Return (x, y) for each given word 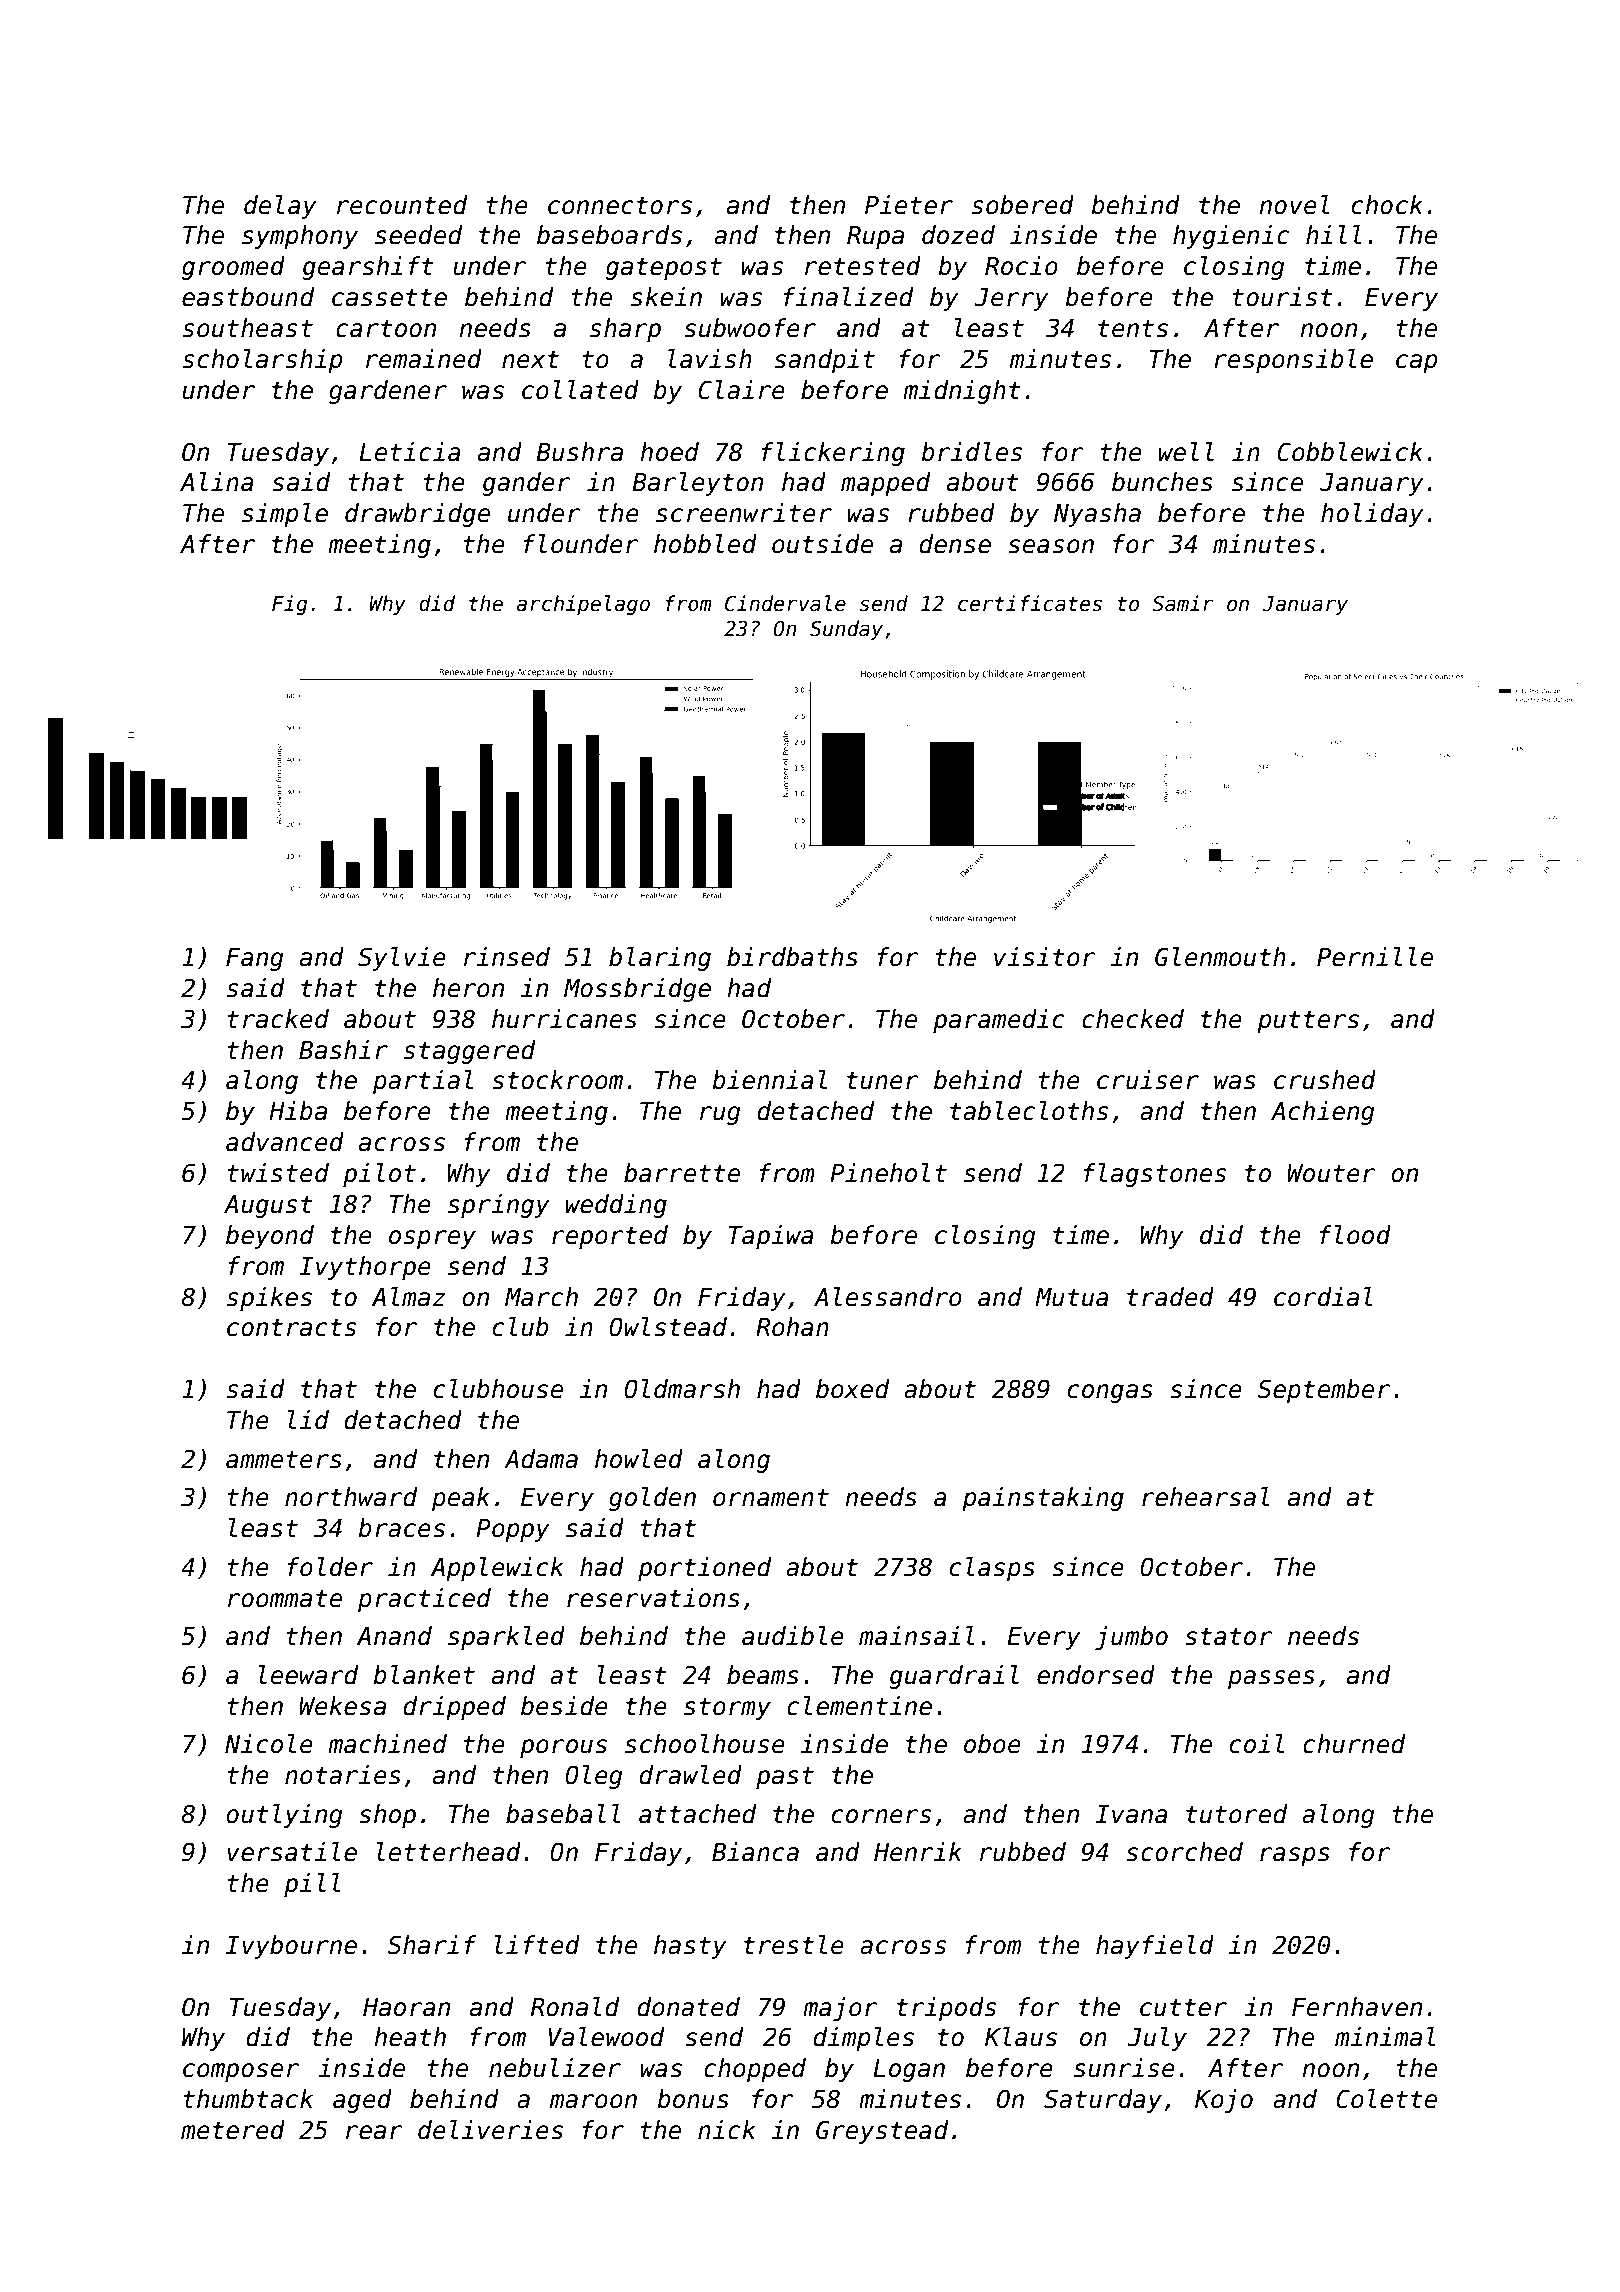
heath (410, 2037)
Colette (1386, 2099)
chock (1387, 205)
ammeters (284, 1459)
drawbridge (417, 515)
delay (280, 207)
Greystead (882, 2132)
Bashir (343, 1050)
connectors (620, 205)
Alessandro (888, 1297)
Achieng (1323, 1113)
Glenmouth (1220, 957)
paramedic (999, 1021)
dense (955, 544)
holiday (1372, 515)
